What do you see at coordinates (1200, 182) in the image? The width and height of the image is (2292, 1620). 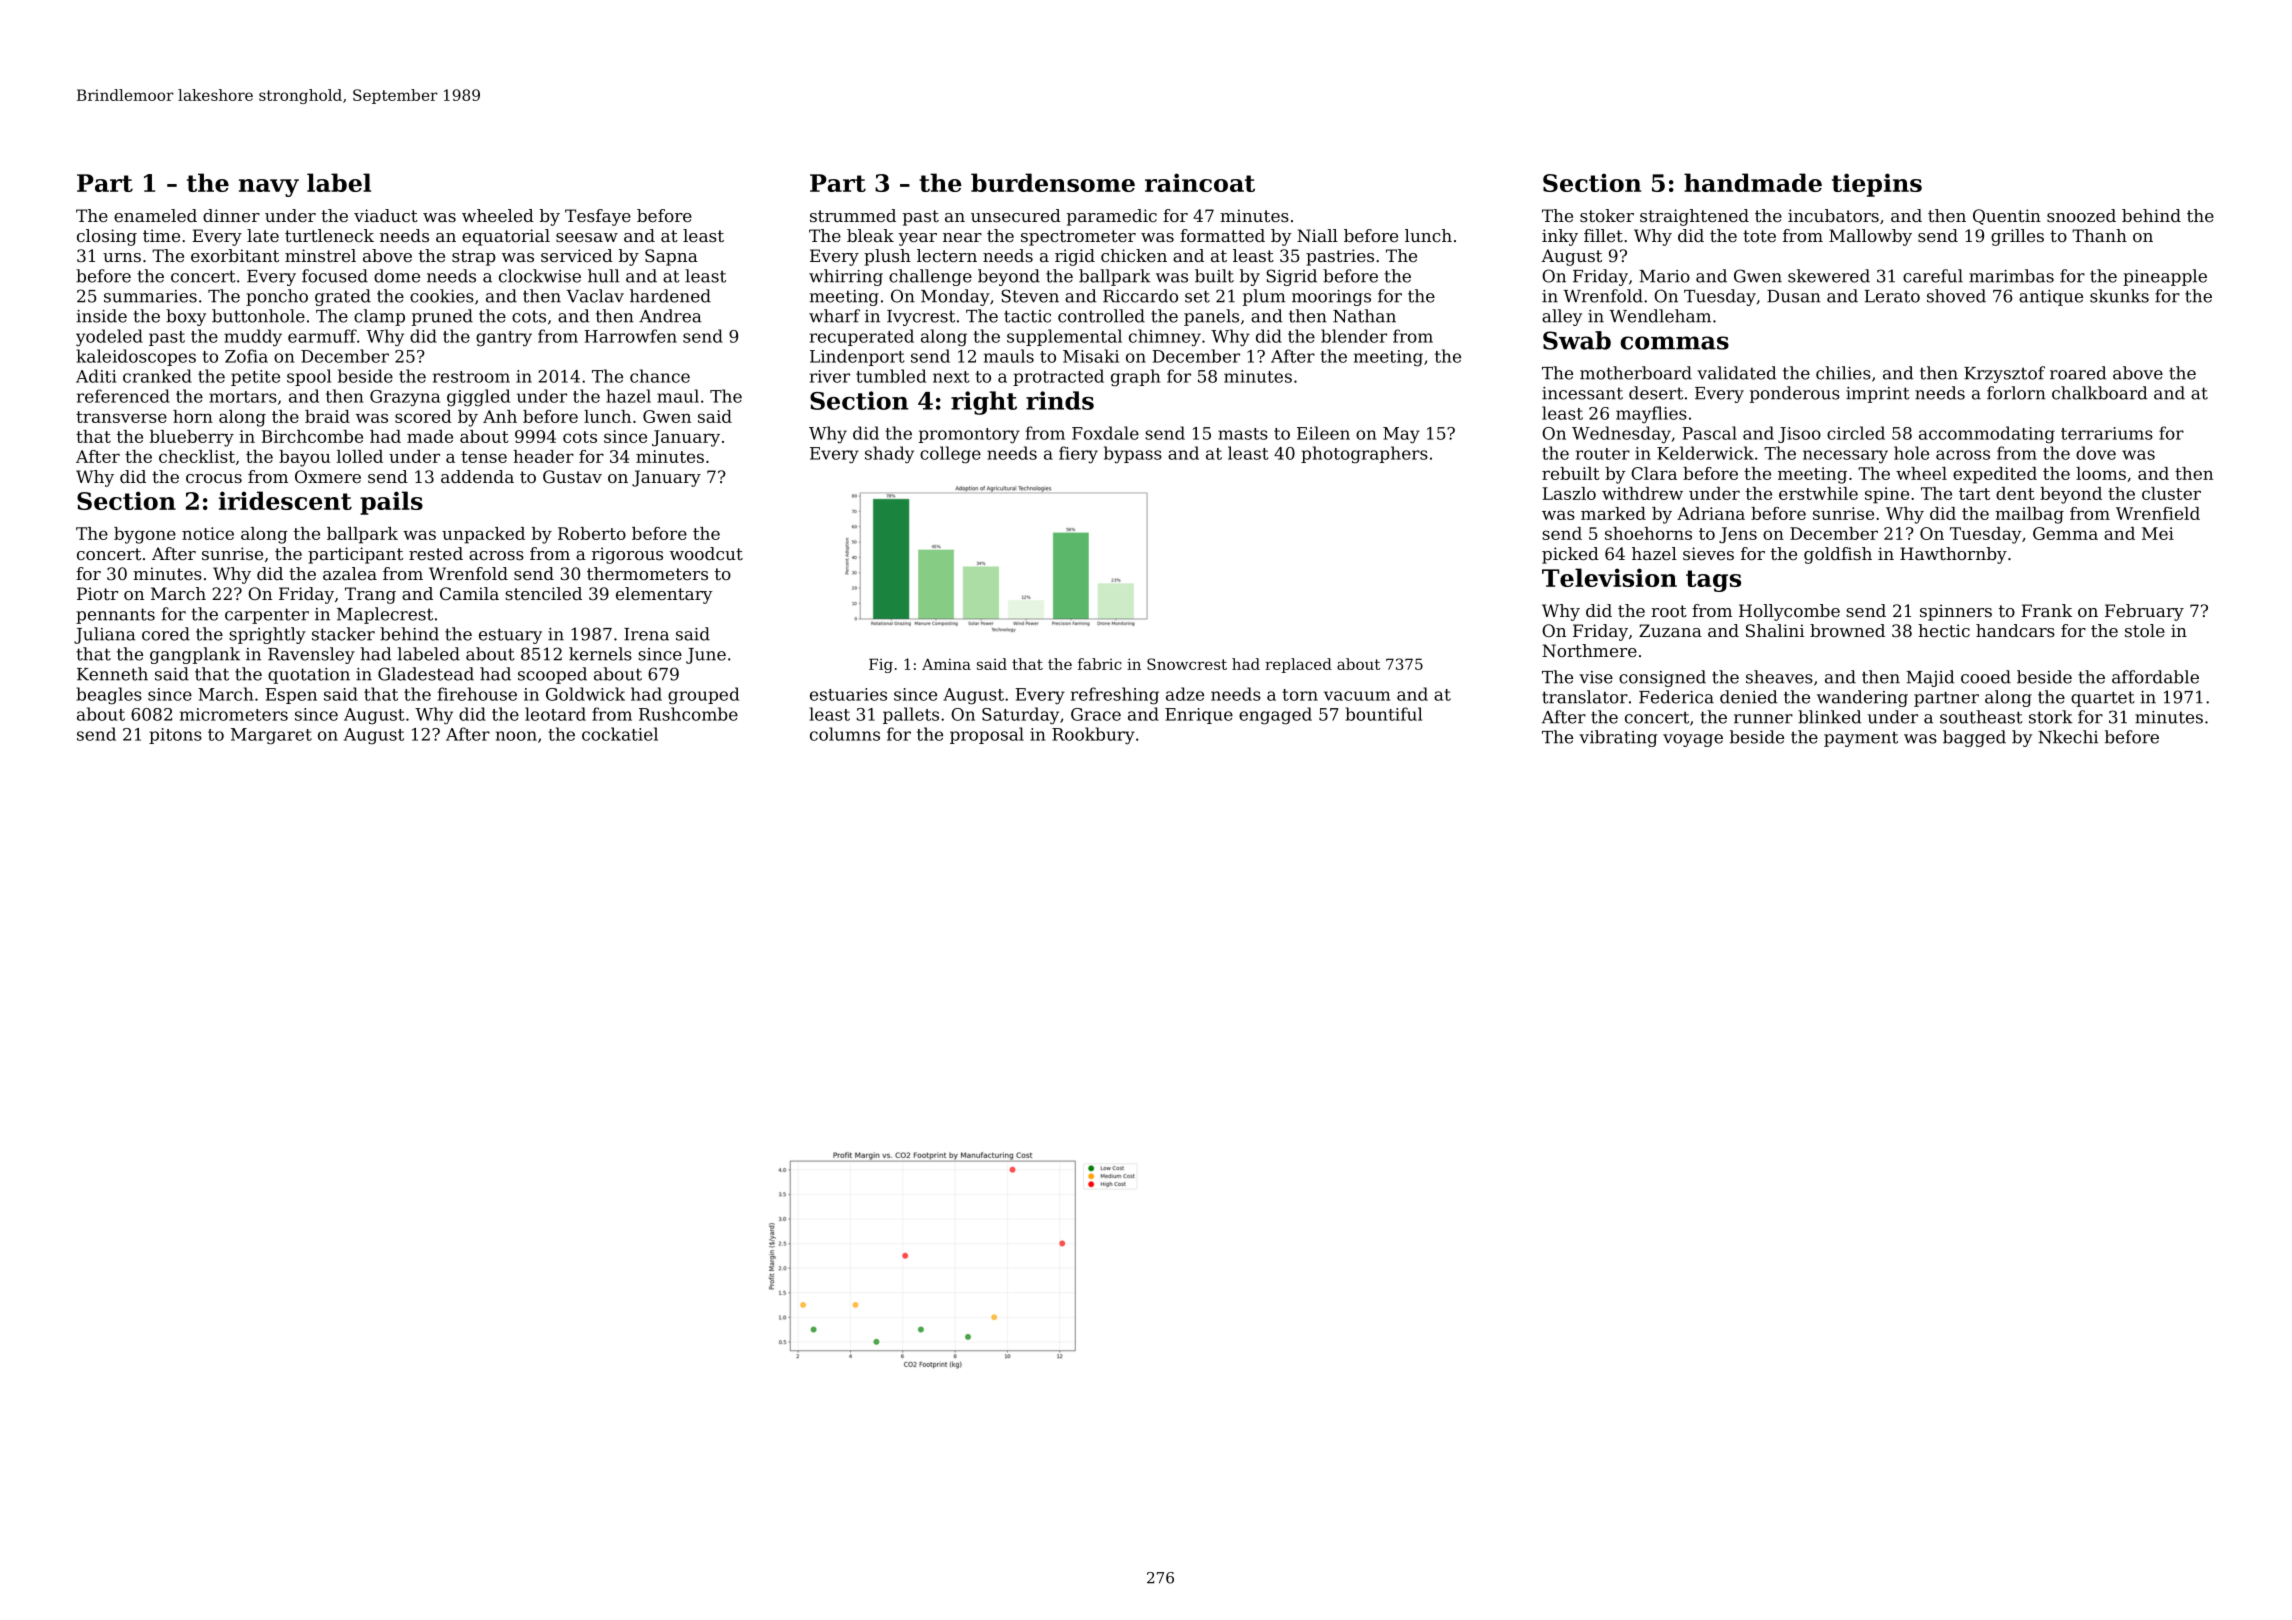 I see `raincoat` at bounding box center [1200, 182].
